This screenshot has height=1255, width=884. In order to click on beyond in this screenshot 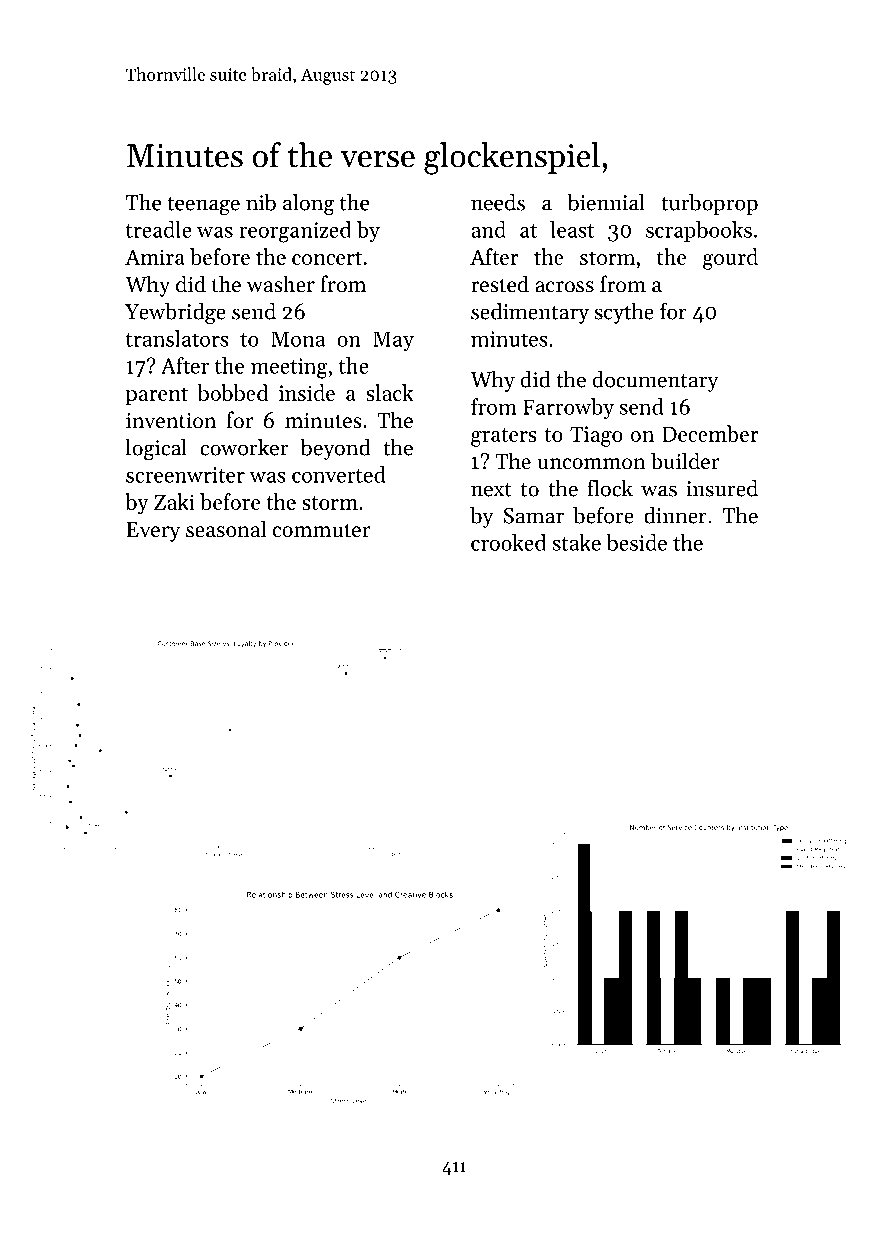, I will do `click(335, 449)`.
